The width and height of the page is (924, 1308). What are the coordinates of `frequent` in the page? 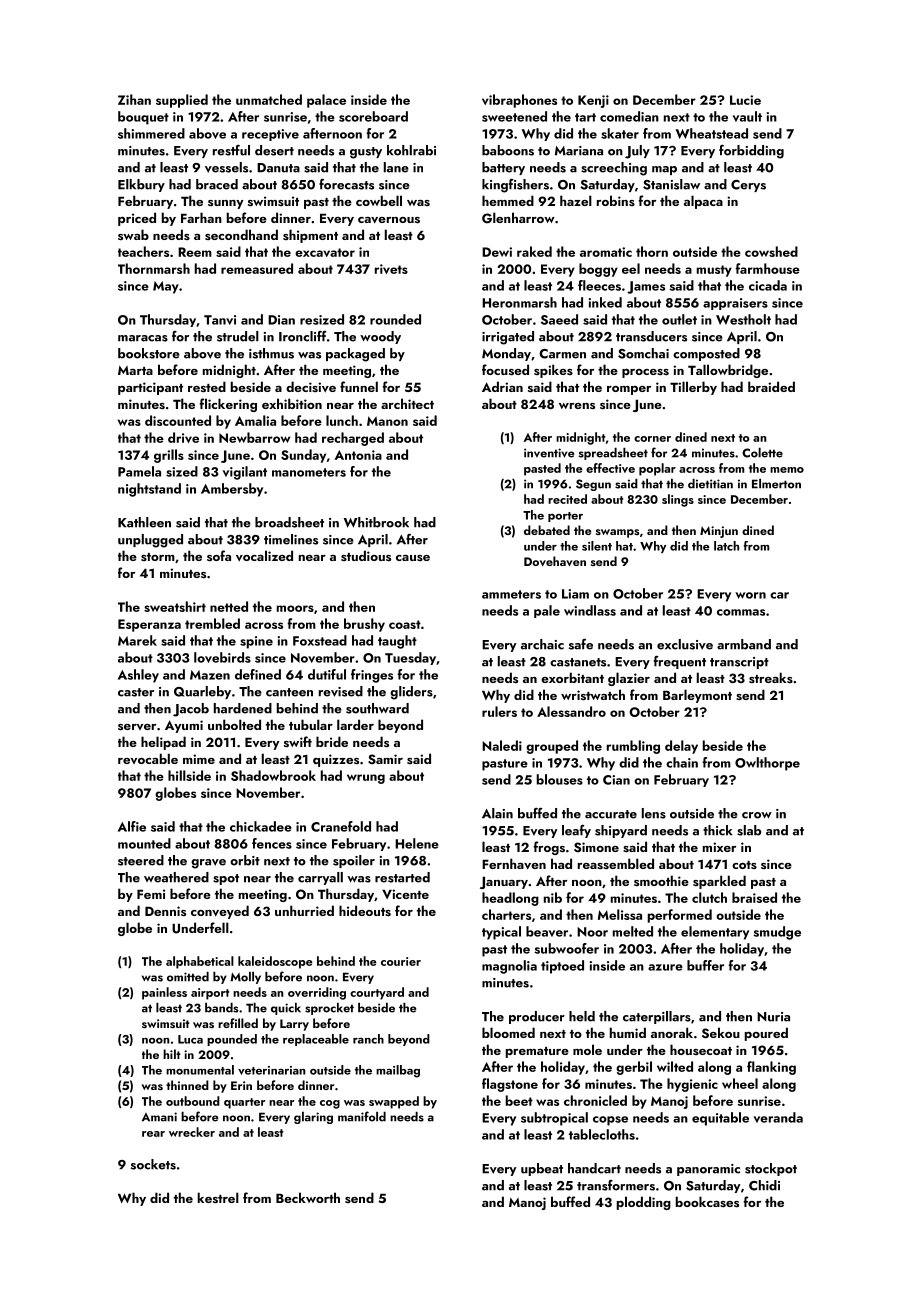 It's located at (680, 662).
